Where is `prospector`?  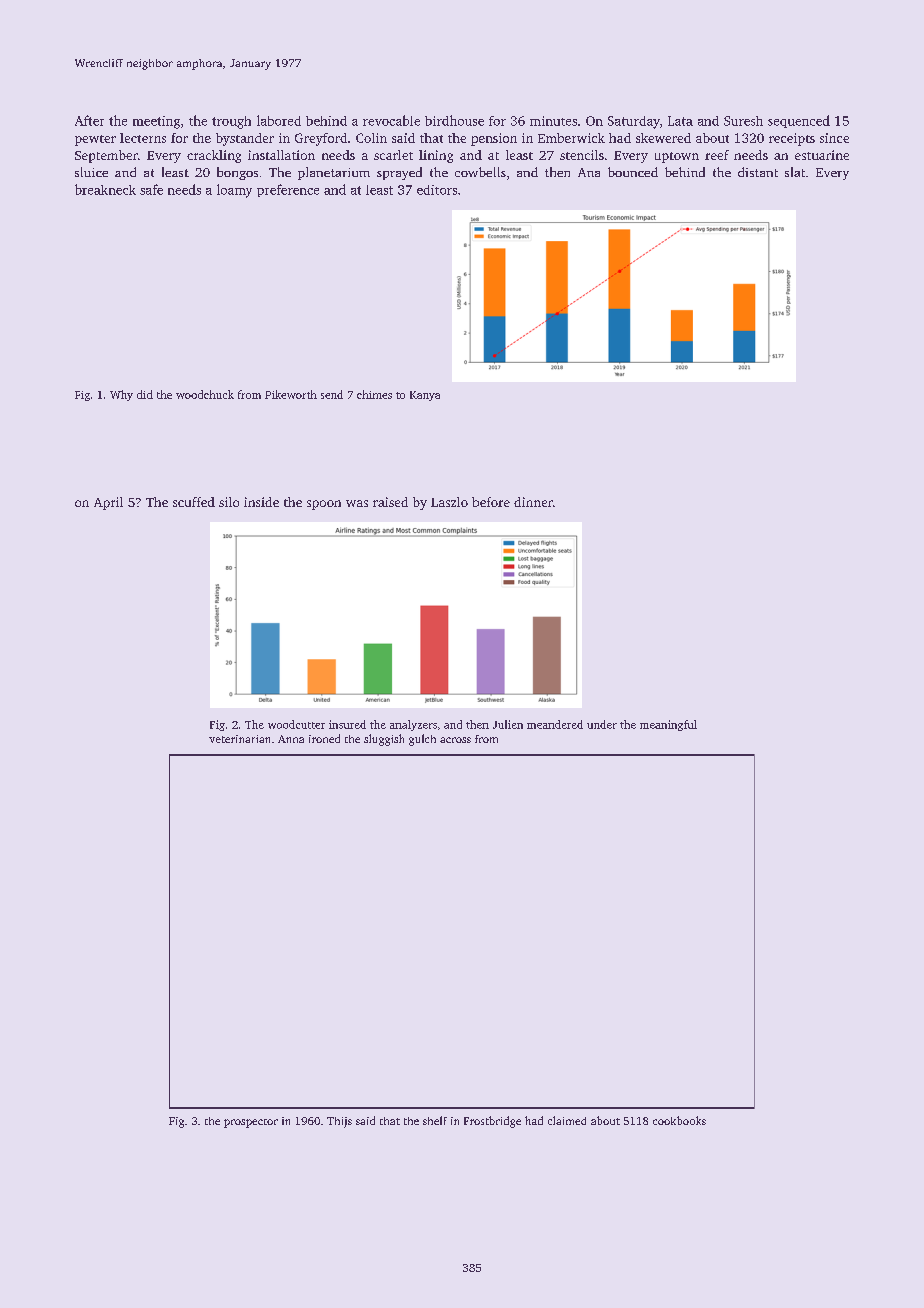 prospector is located at coordinates (251, 1123).
